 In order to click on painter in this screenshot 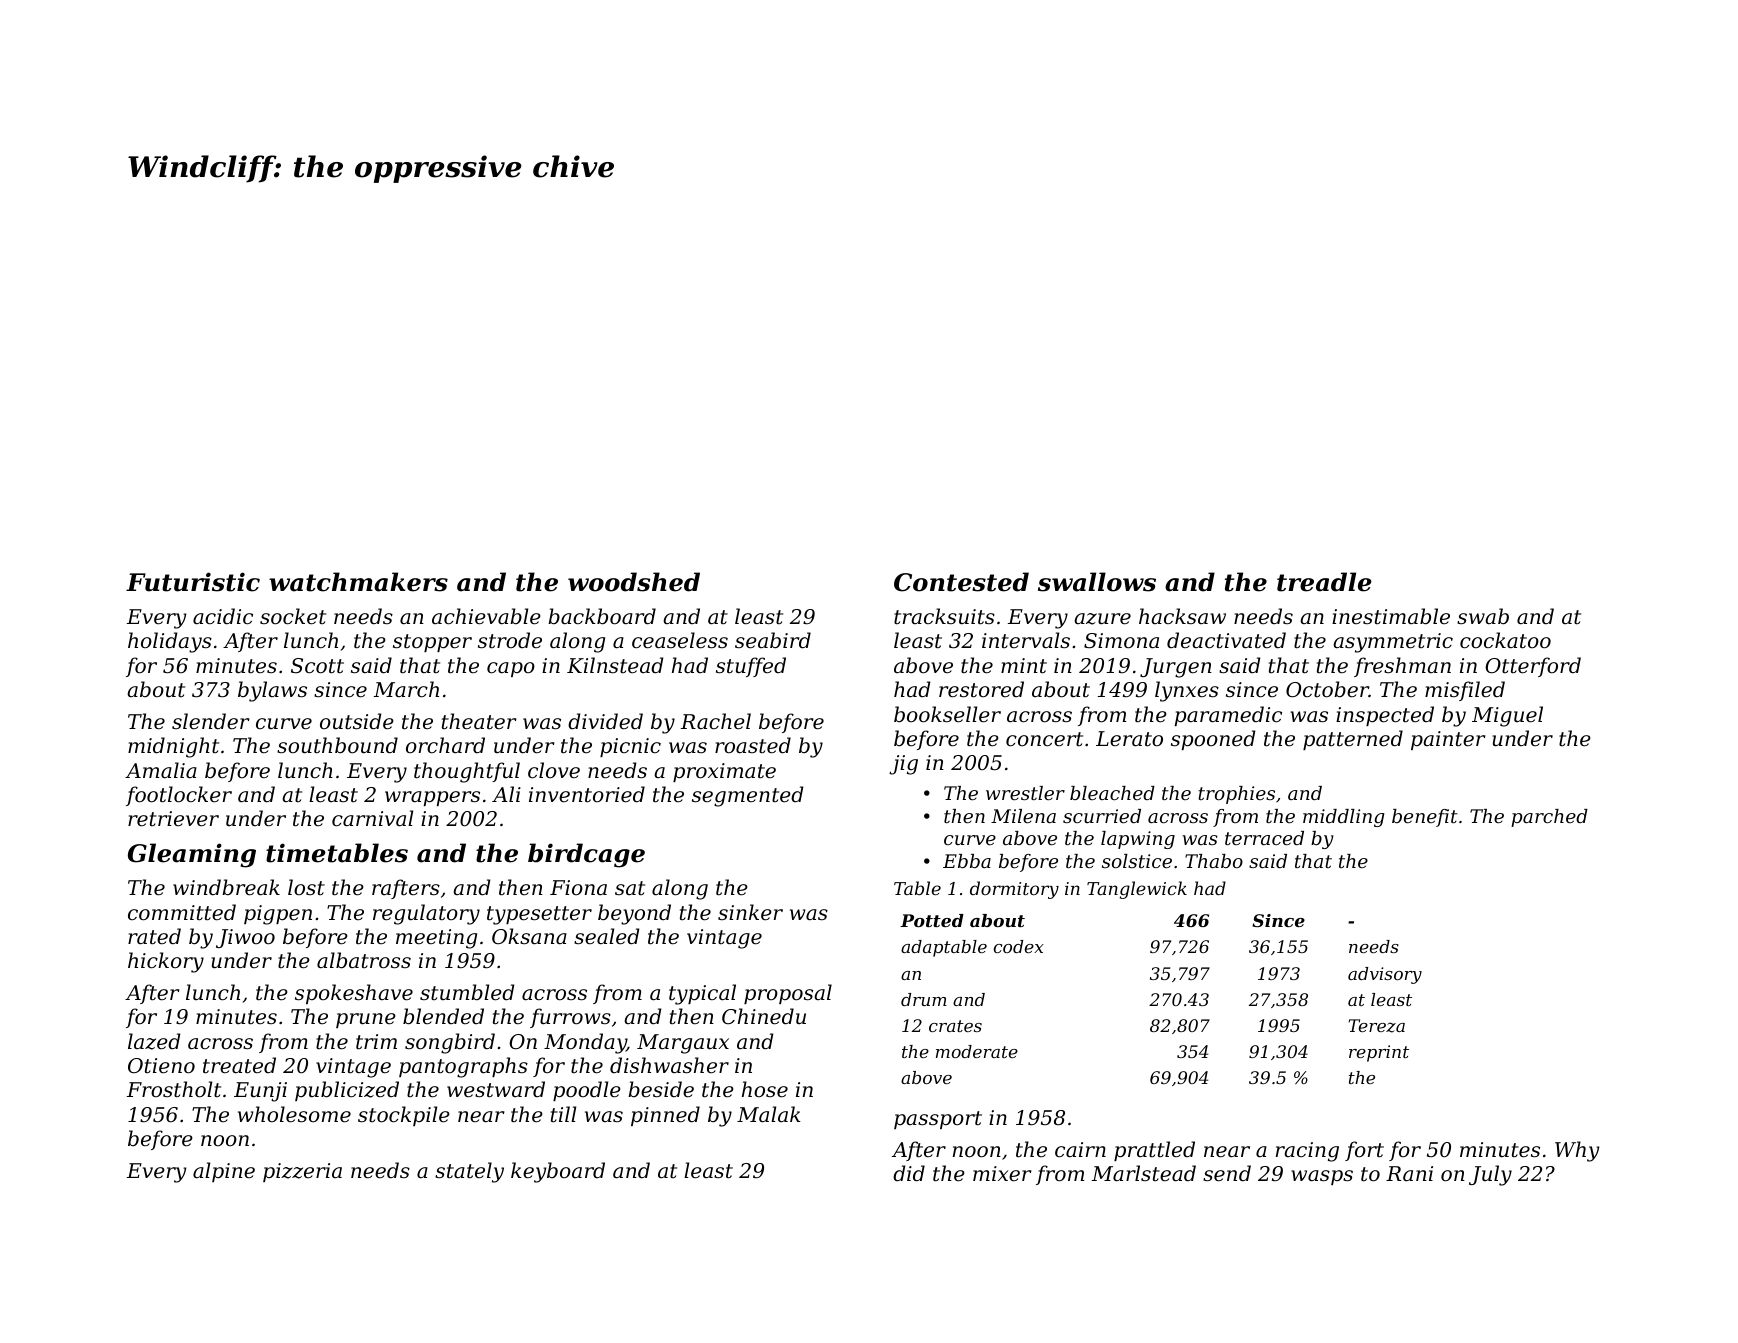, I will do `click(1448, 740)`.
